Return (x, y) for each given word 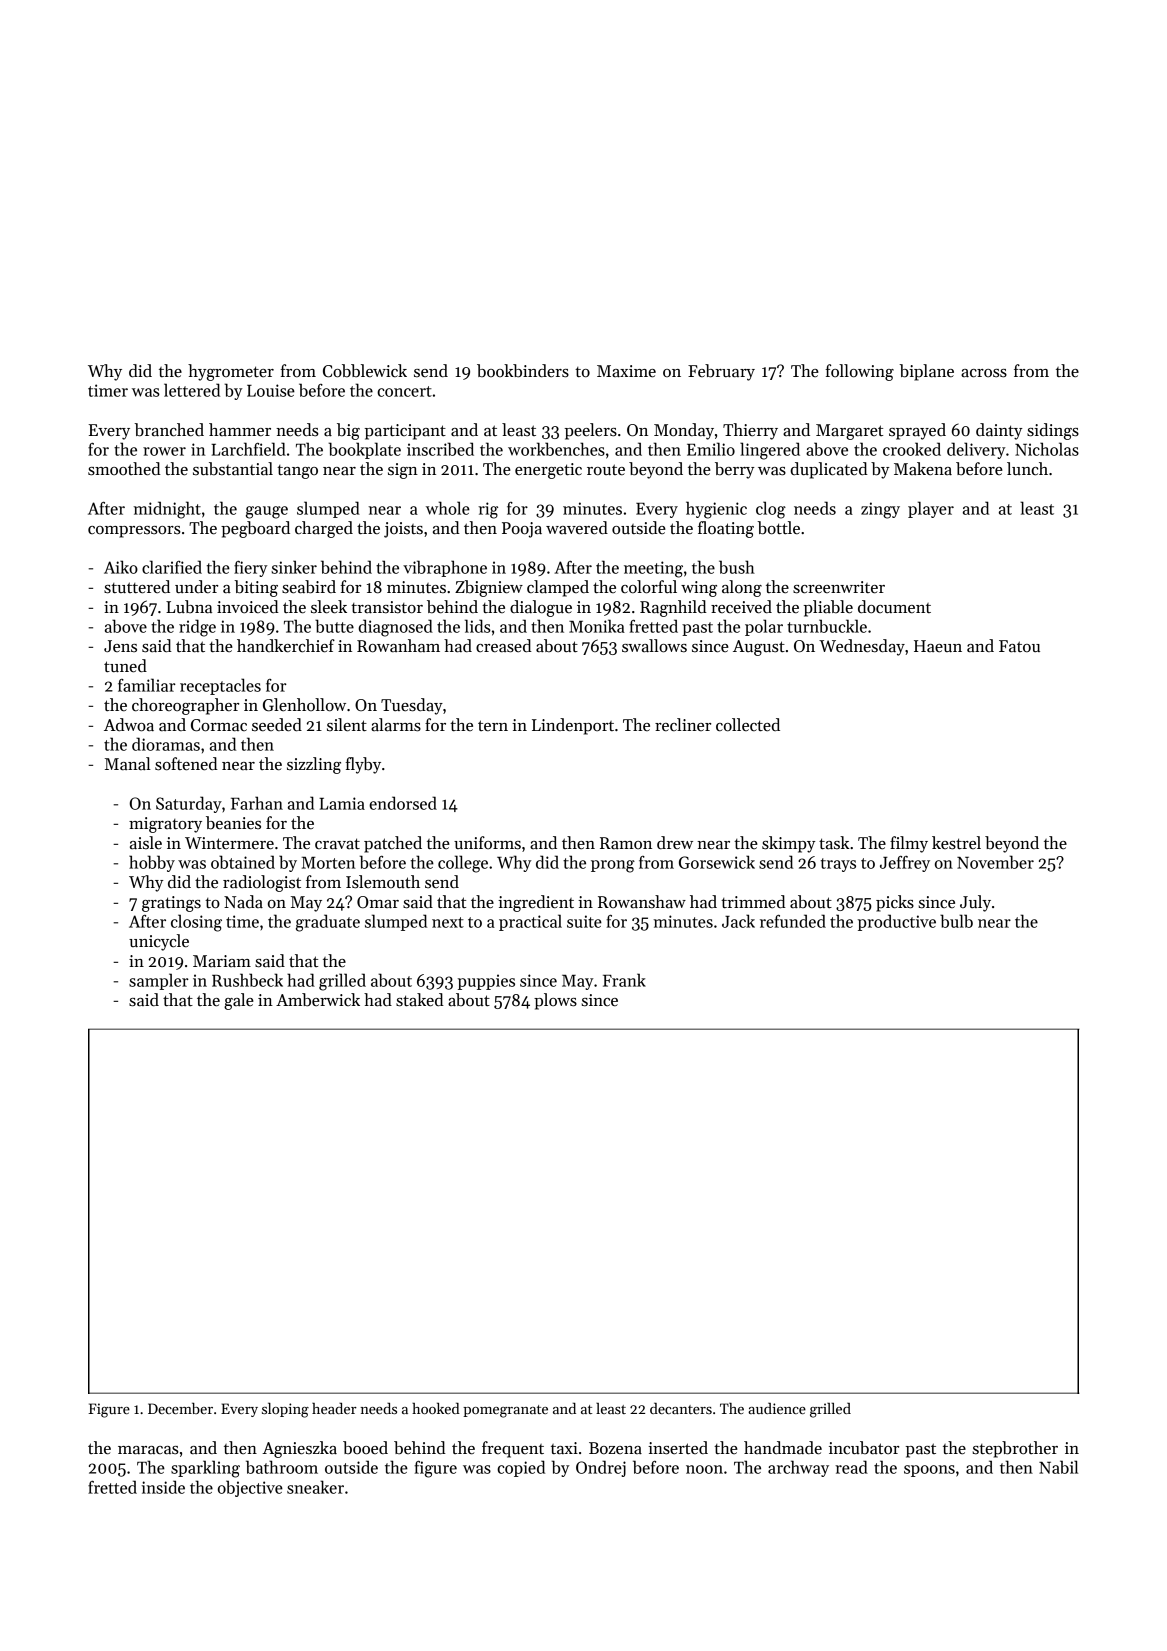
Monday (684, 431)
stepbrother (1015, 1449)
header (334, 1408)
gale (239, 1001)
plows (555, 1001)
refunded (793, 921)
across (984, 373)
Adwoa (129, 725)
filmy (909, 844)
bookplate (365, 450)
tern (493, 726)
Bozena (615, 1448)
